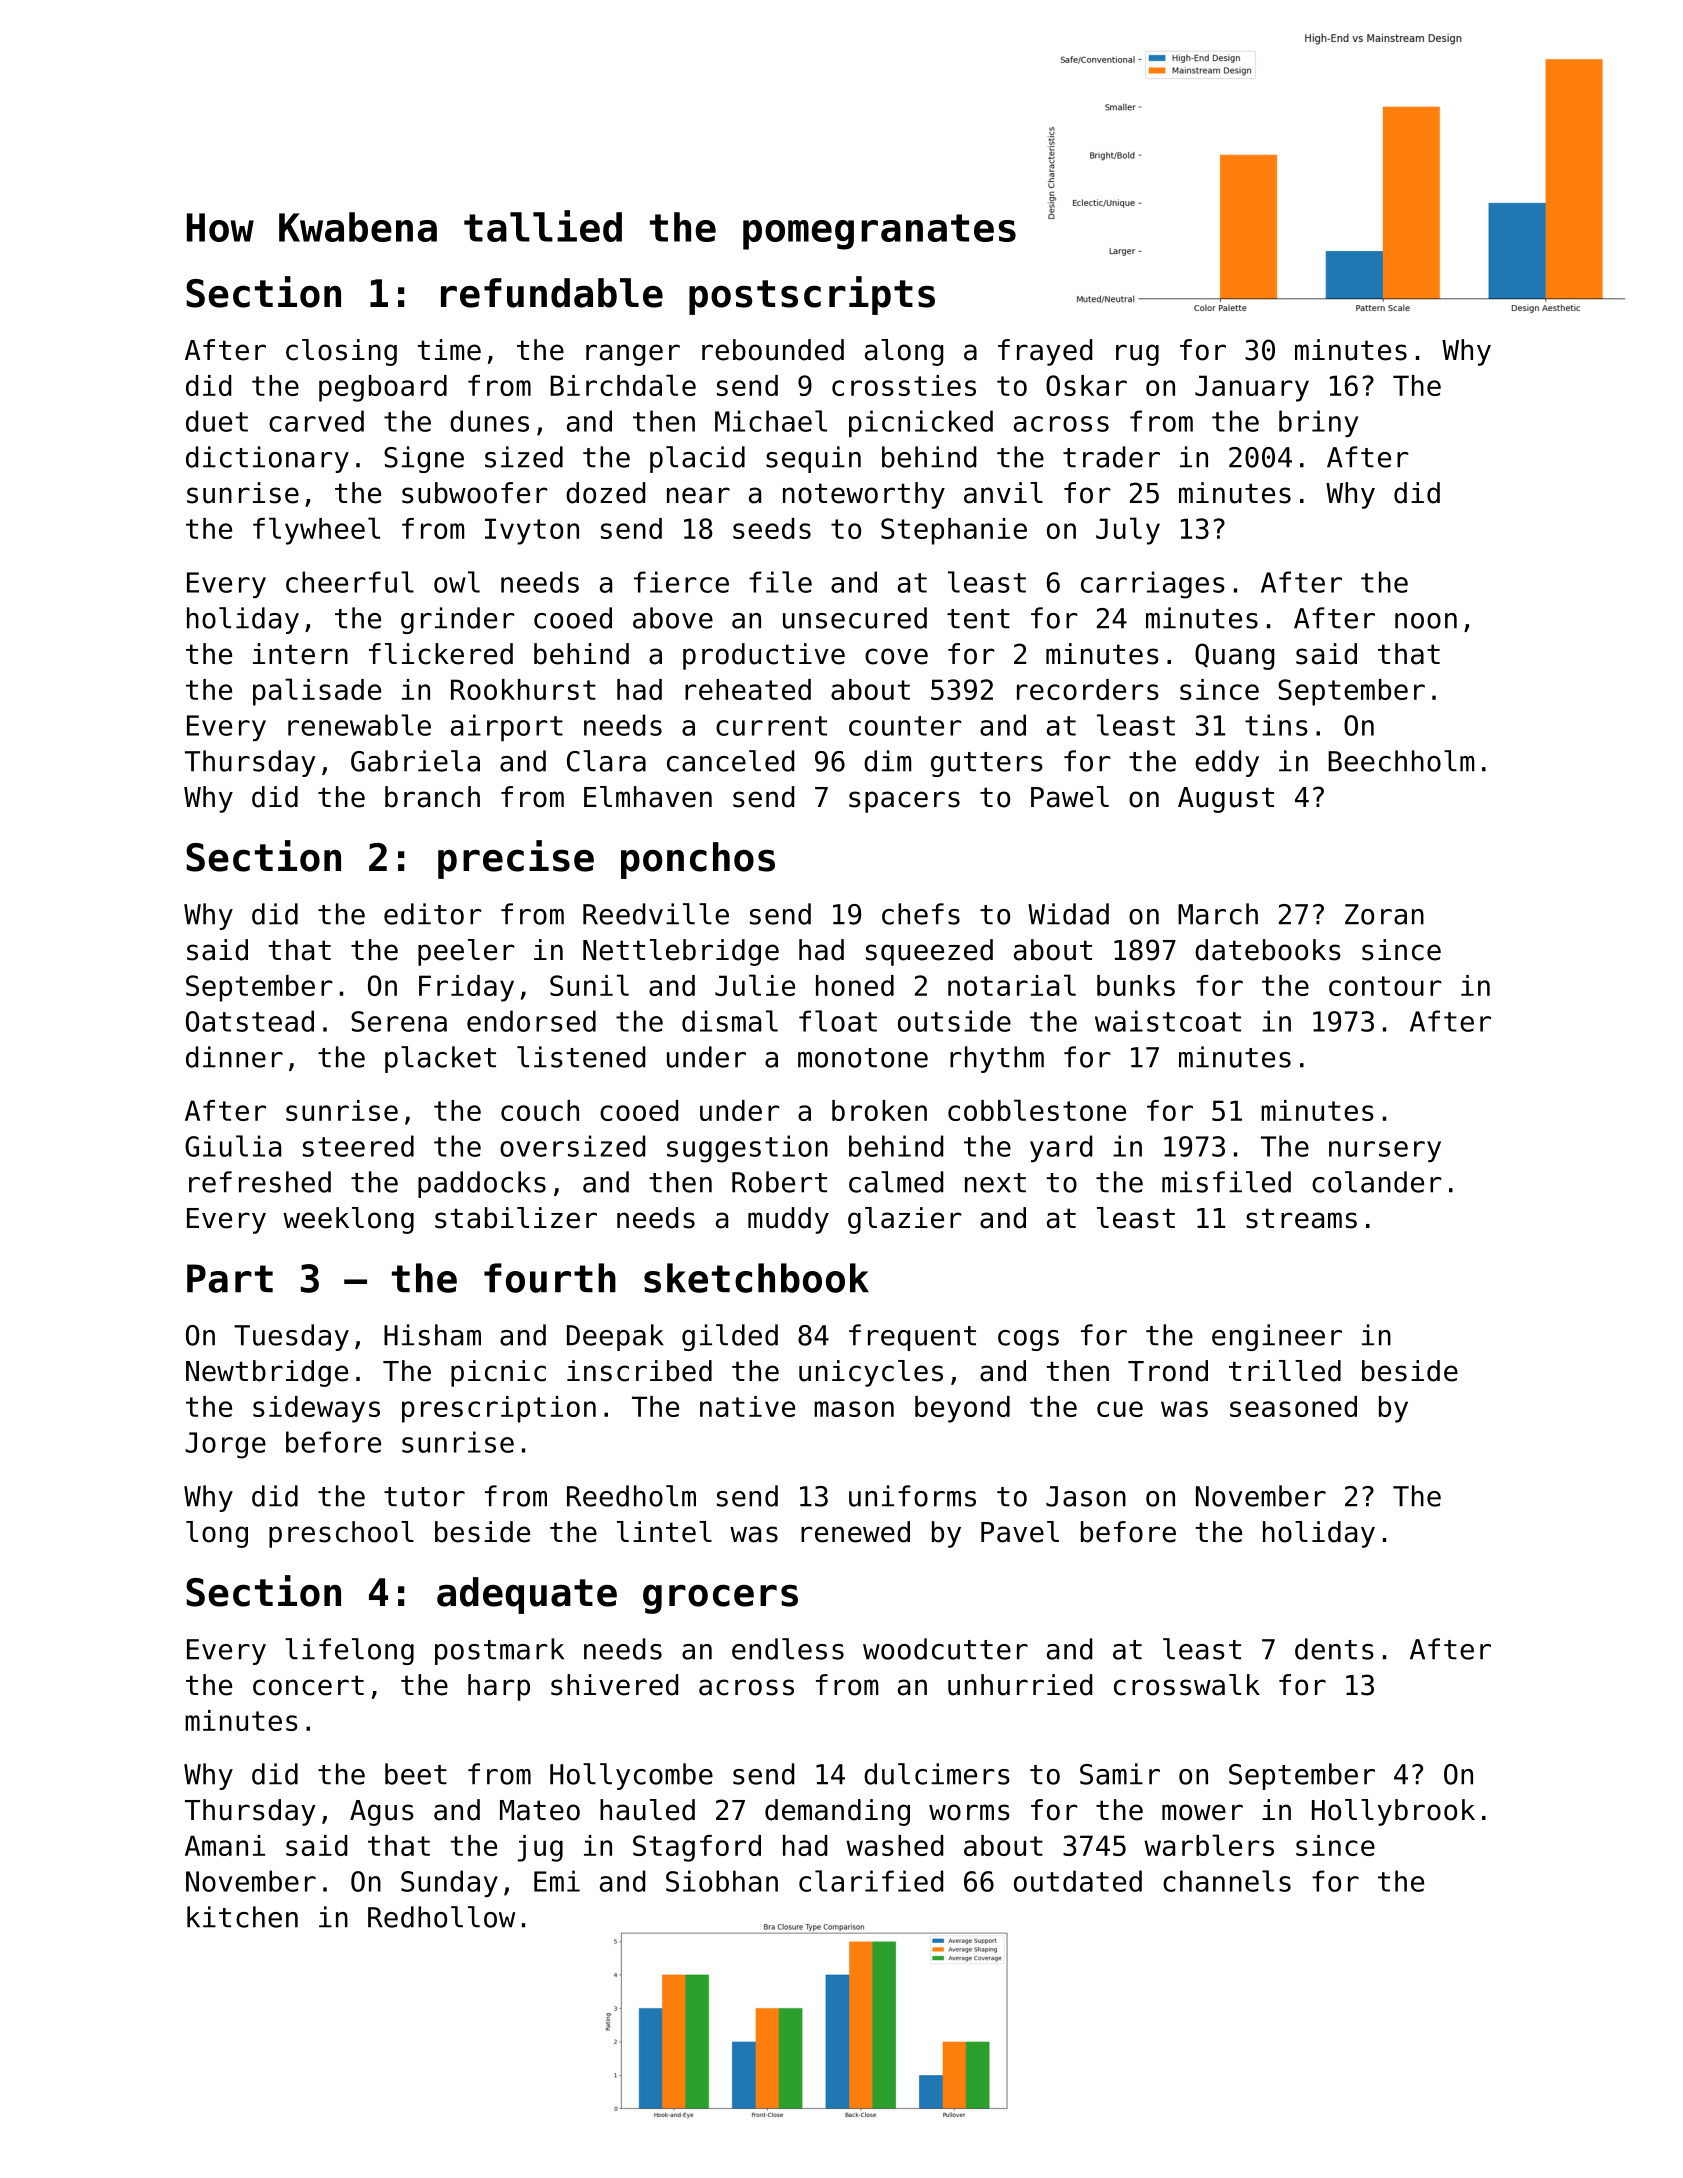 This document has width=1683, height=2178. Describe the element at coordinates (507, 727) in the document. I see `airport` at that location.
